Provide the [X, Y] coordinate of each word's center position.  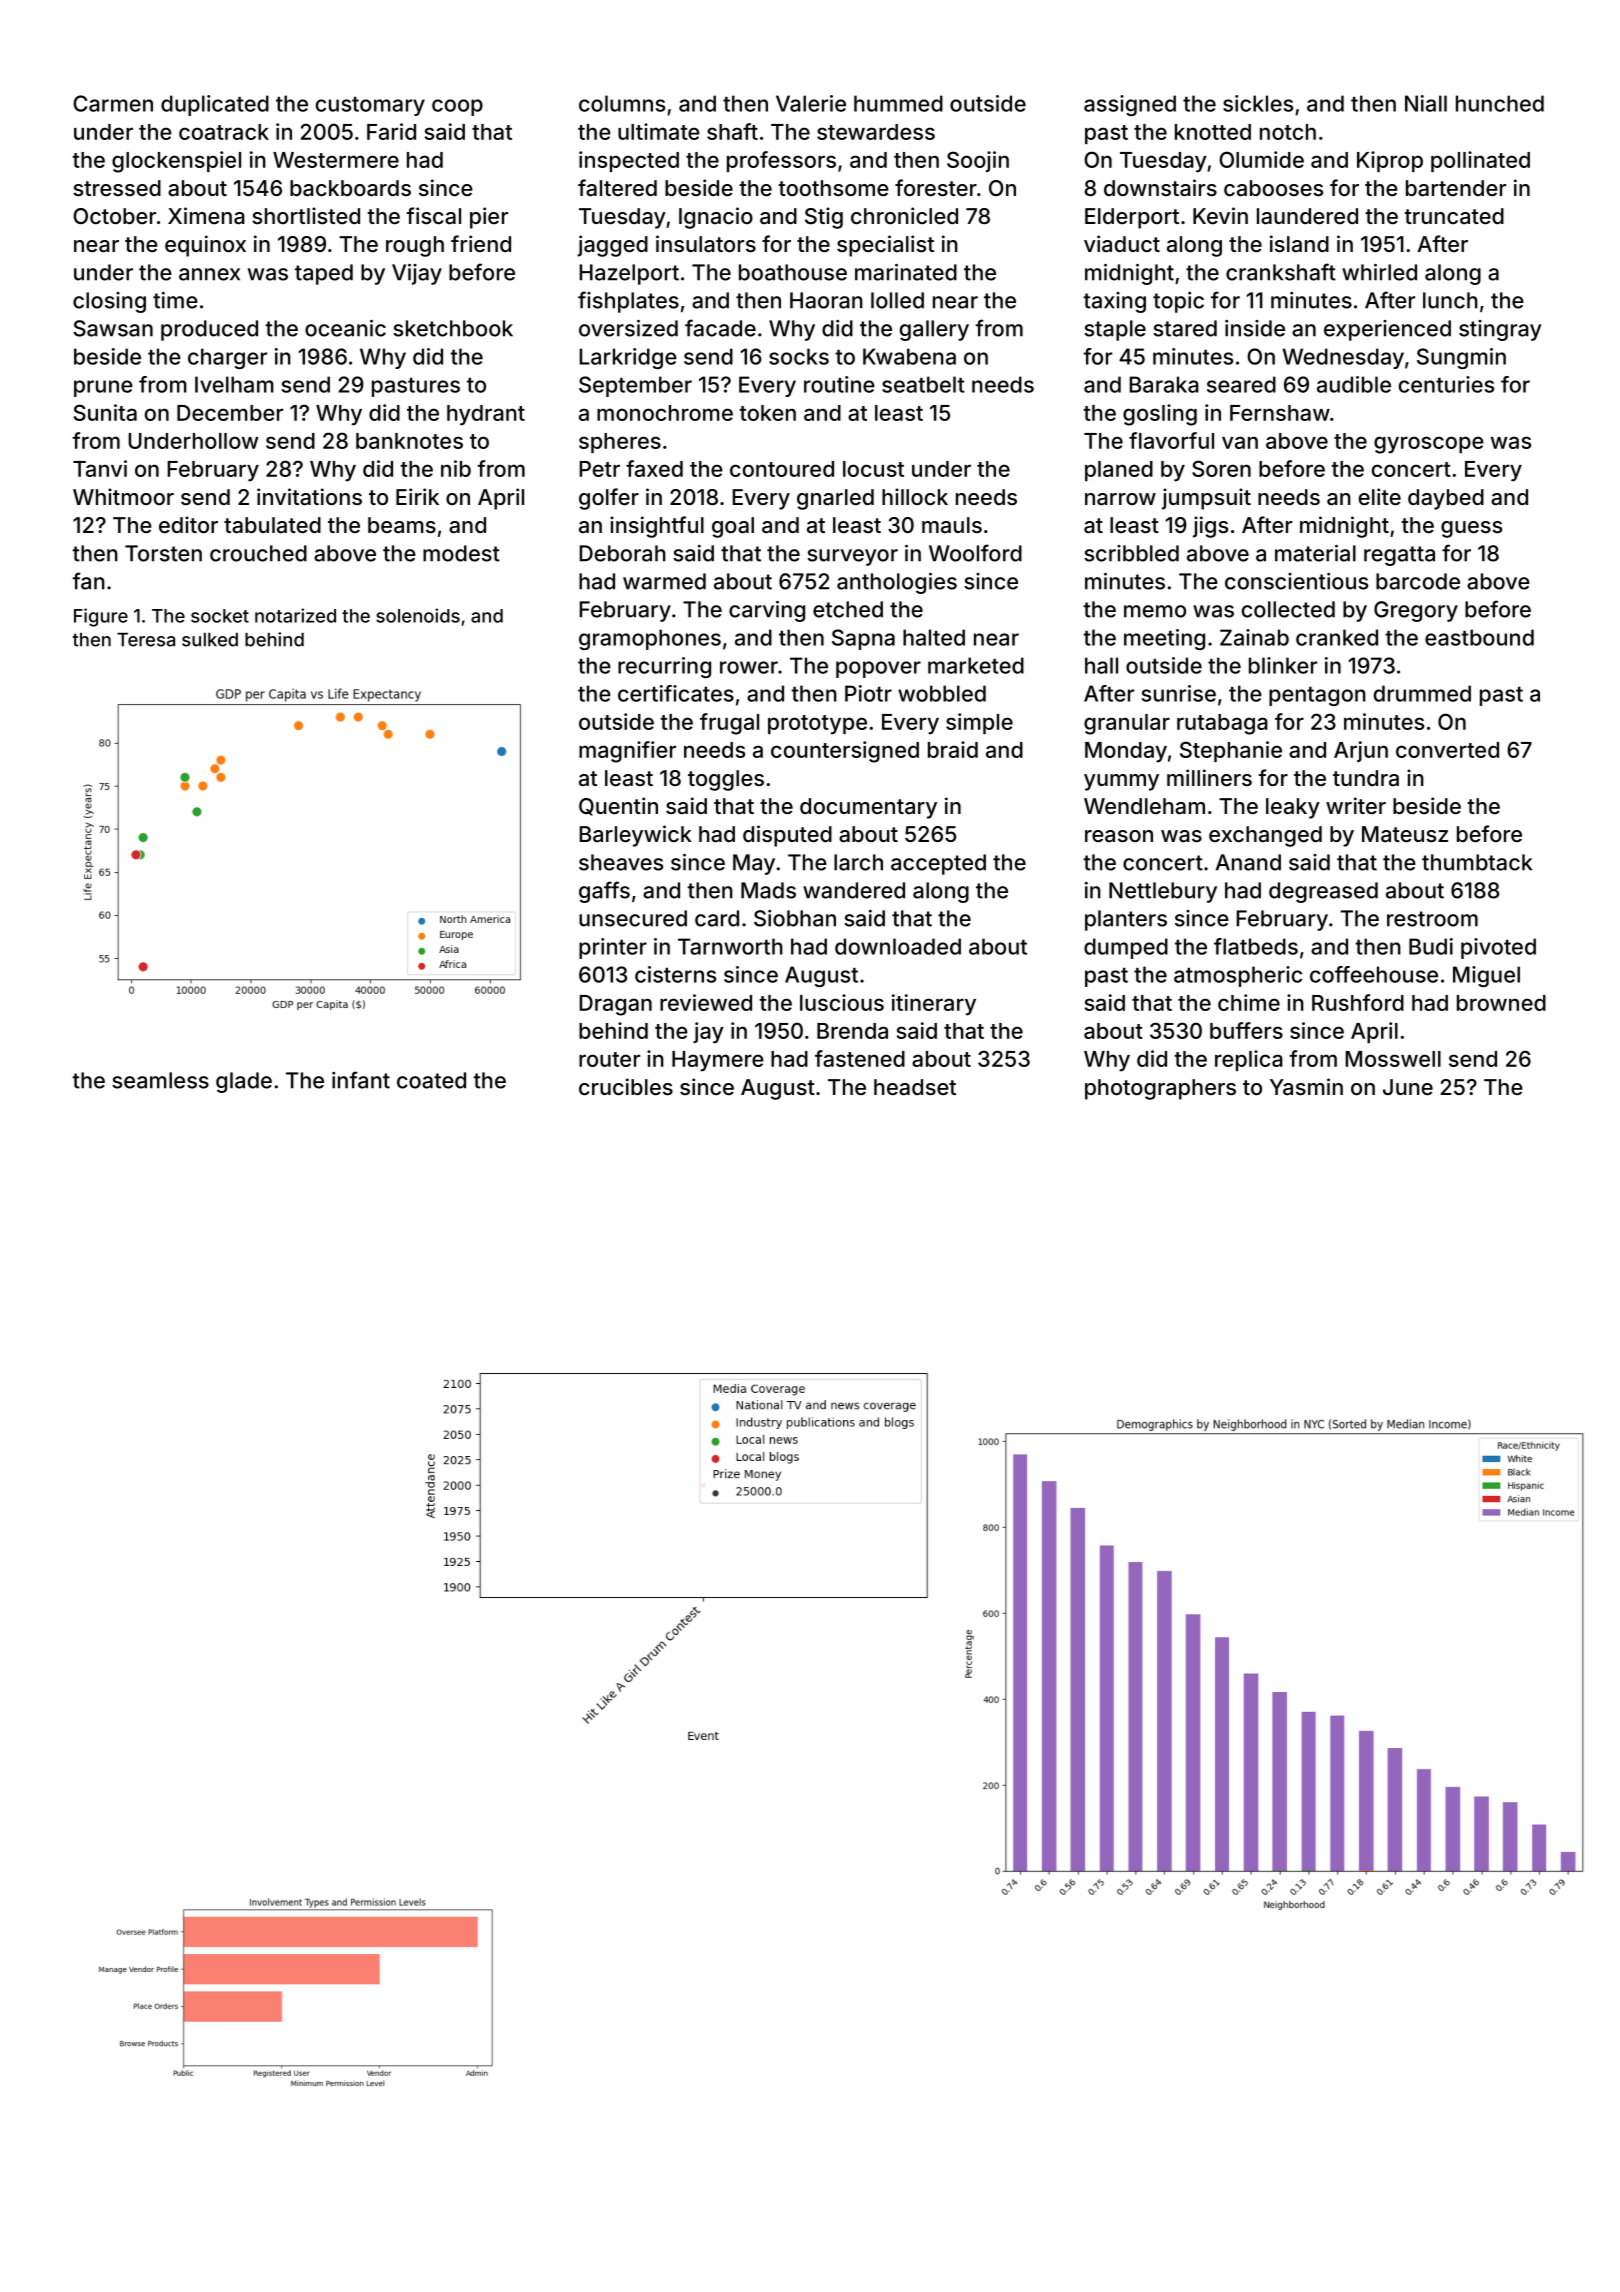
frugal [729, 724]
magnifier [627, 752]
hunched [1500, 103]
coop [457, 107]
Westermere [336, 160]
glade [244, 1082]
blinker [1283, 665]
